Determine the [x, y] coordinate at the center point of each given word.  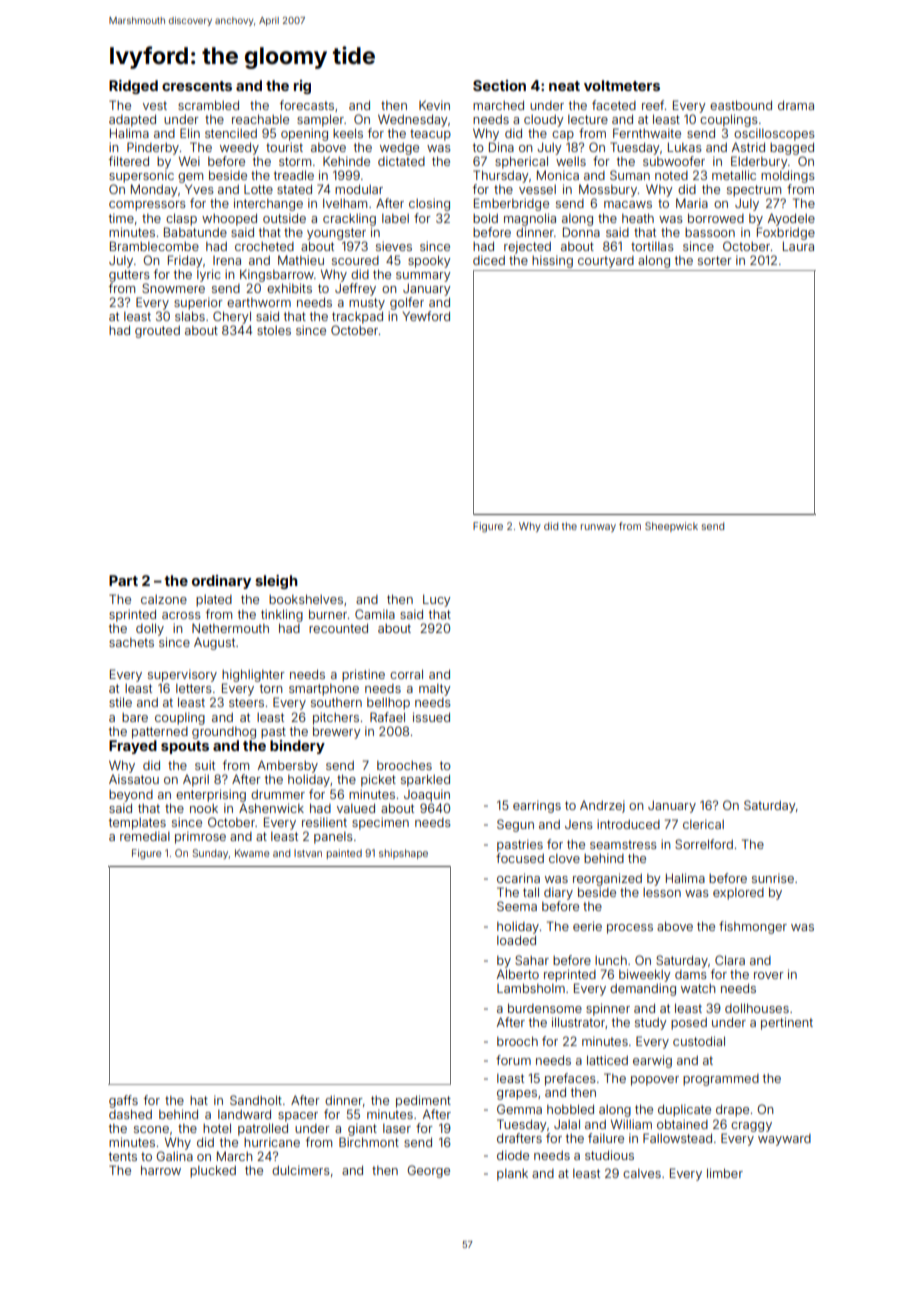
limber [725, 1173]
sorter [715, 260]
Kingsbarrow [277, 275]
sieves [394, 246]
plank [512, 1175]
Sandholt [256, 1100]
